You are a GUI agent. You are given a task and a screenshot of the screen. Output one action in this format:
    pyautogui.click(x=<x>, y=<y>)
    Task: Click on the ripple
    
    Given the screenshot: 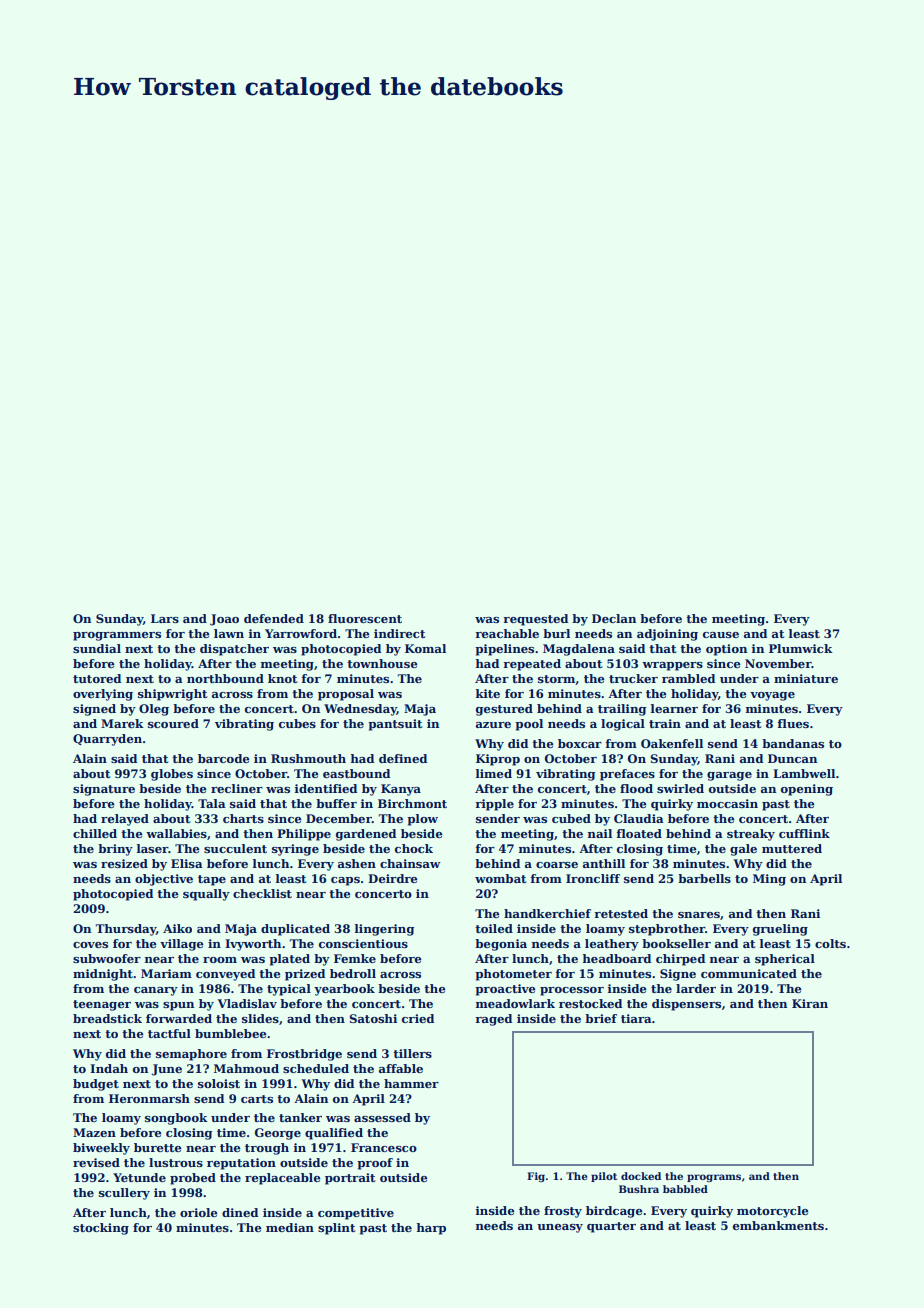 What is the action you would take?
    pyautogui.click(x=495, y=805)
